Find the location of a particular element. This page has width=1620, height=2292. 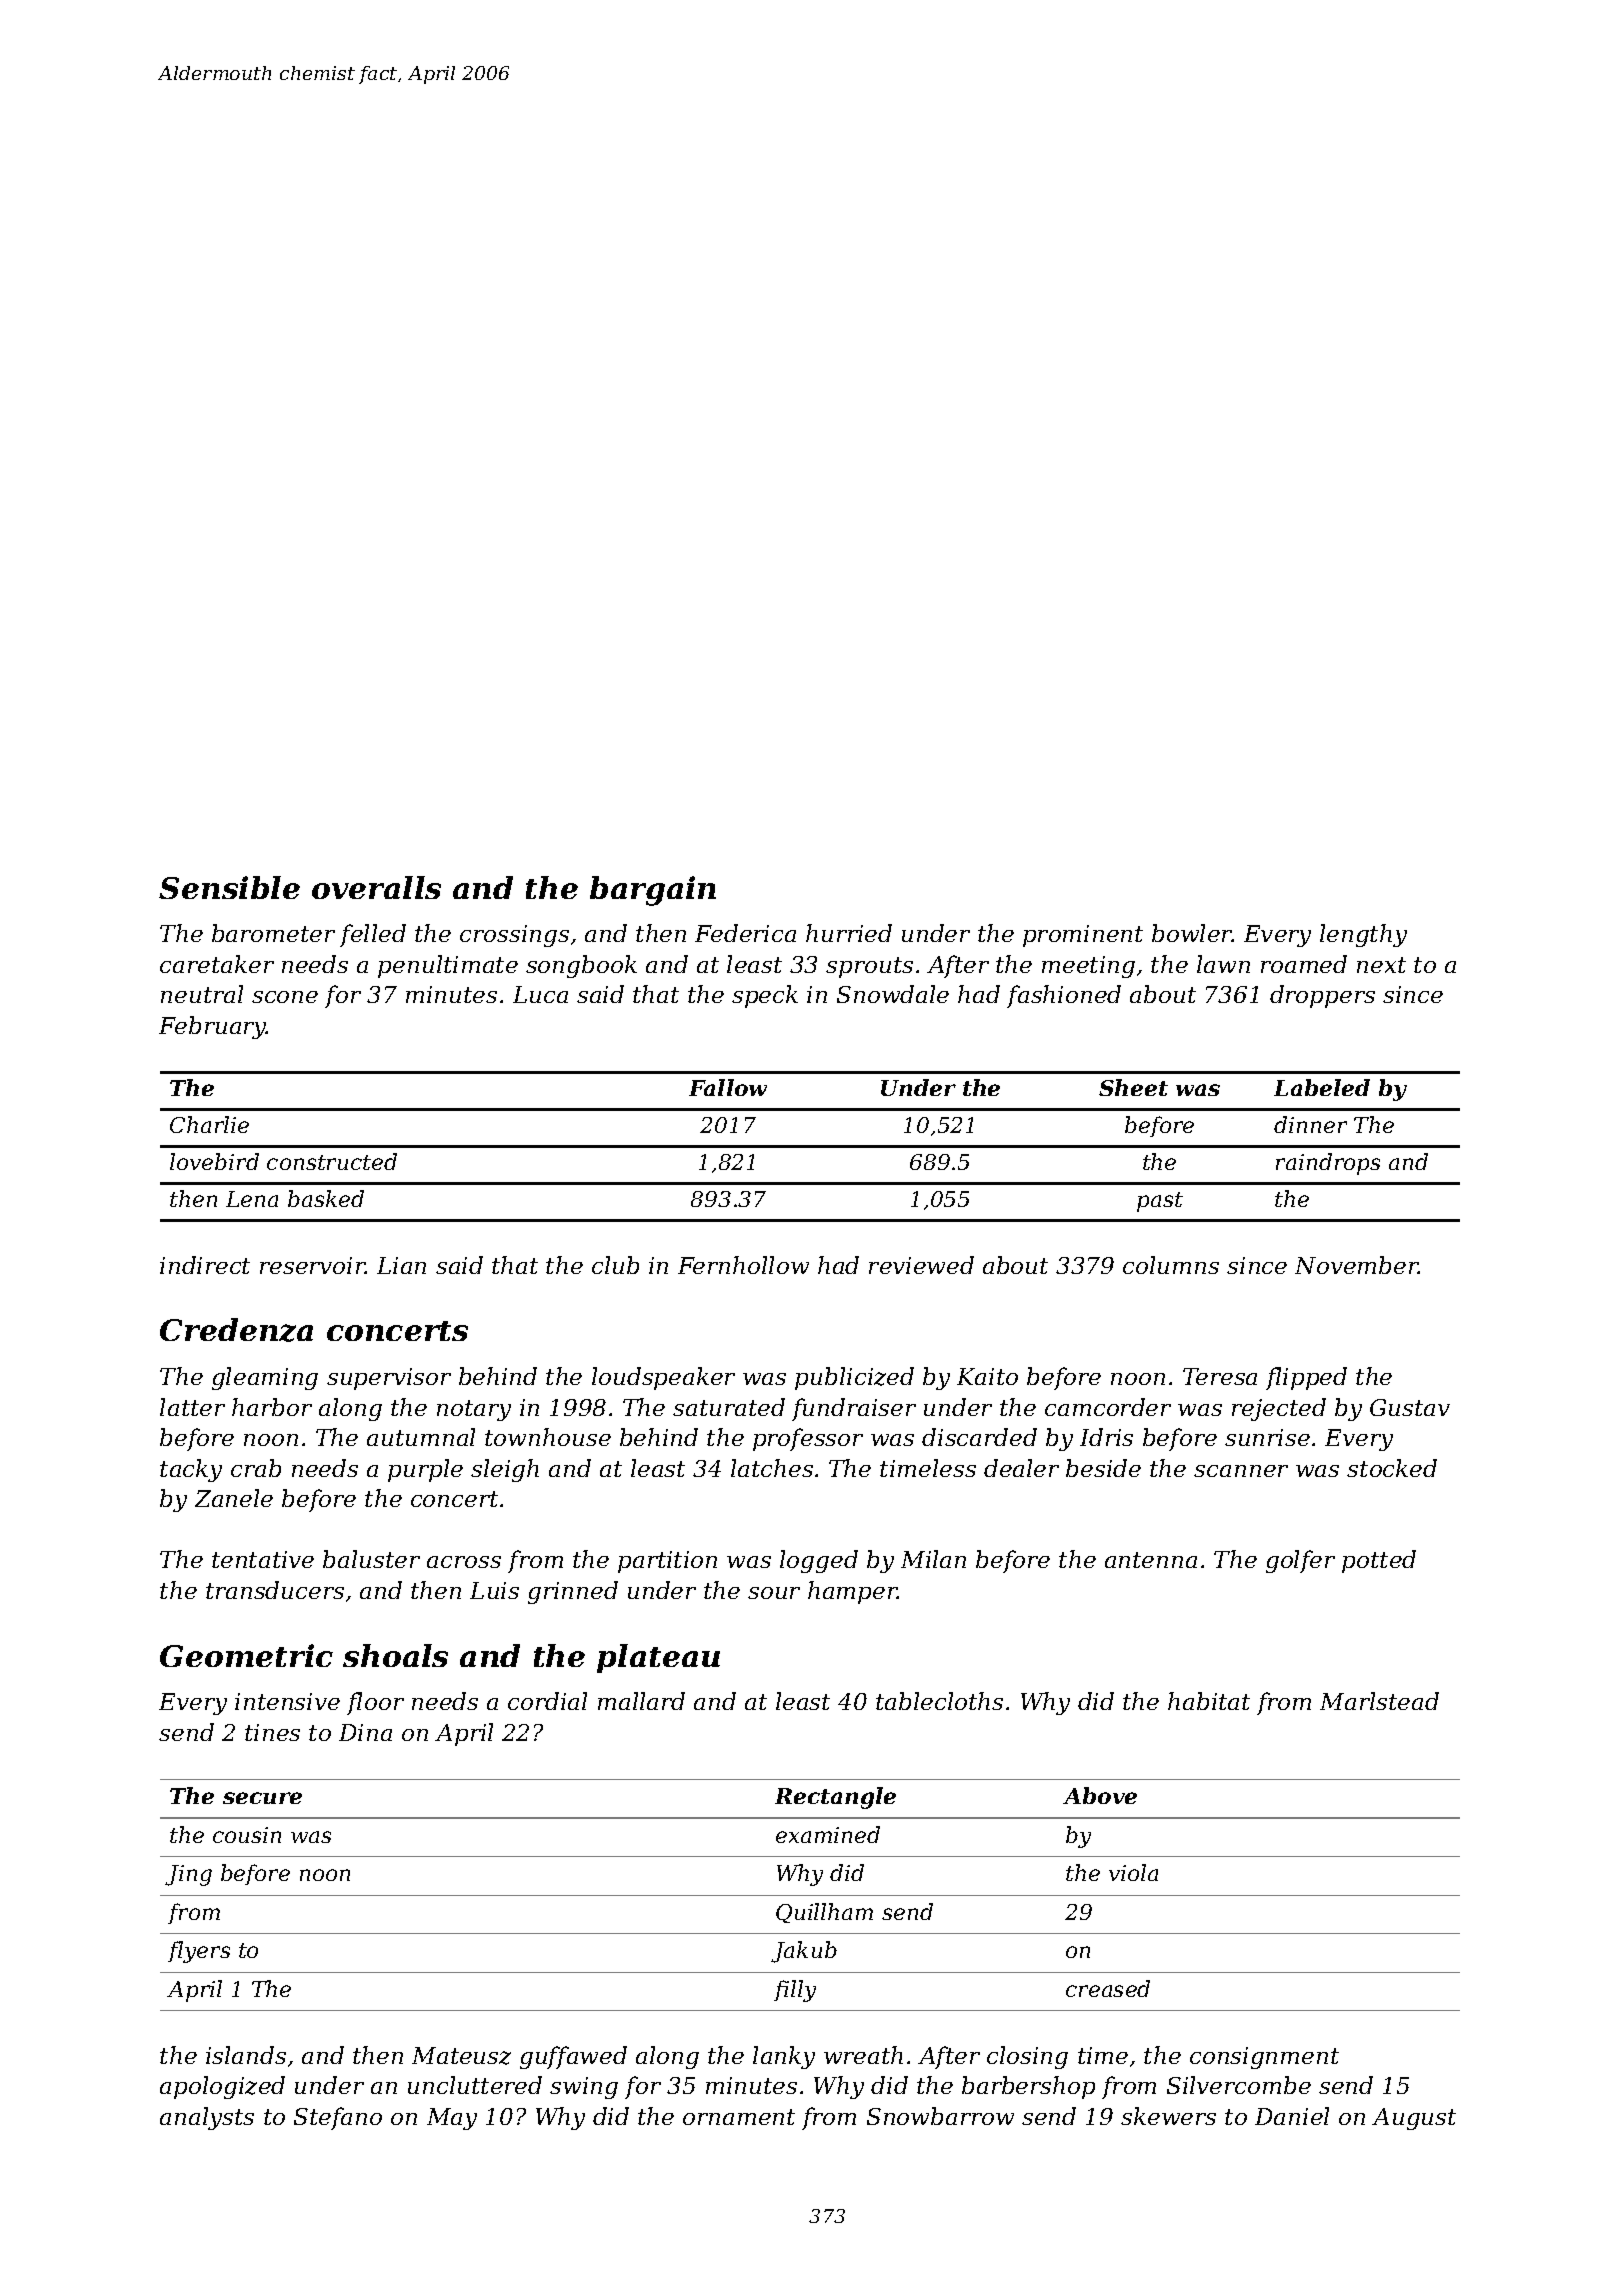

overalls is located at coordinates (376, 887).
